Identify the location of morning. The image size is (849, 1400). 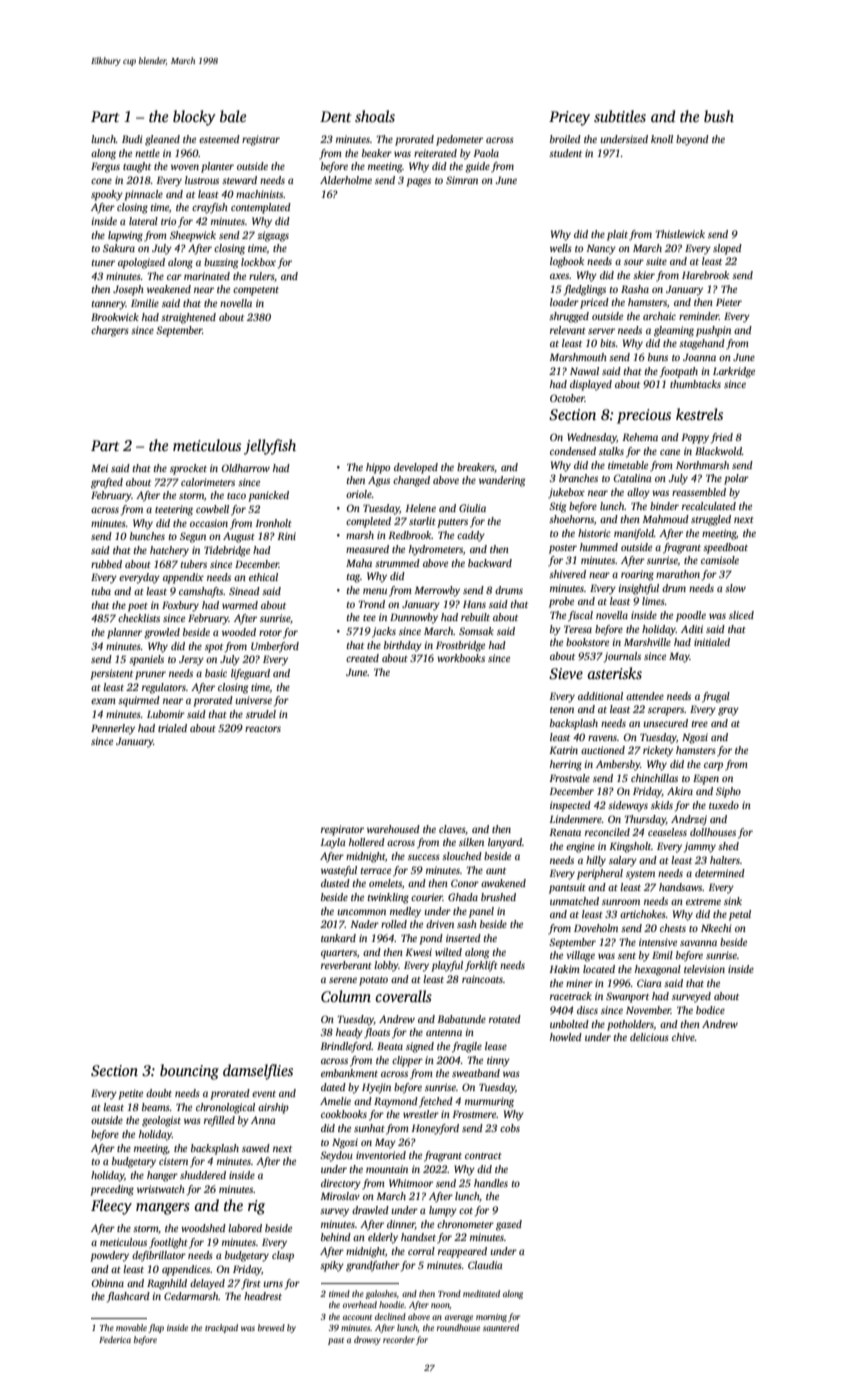
(491, 1318).
